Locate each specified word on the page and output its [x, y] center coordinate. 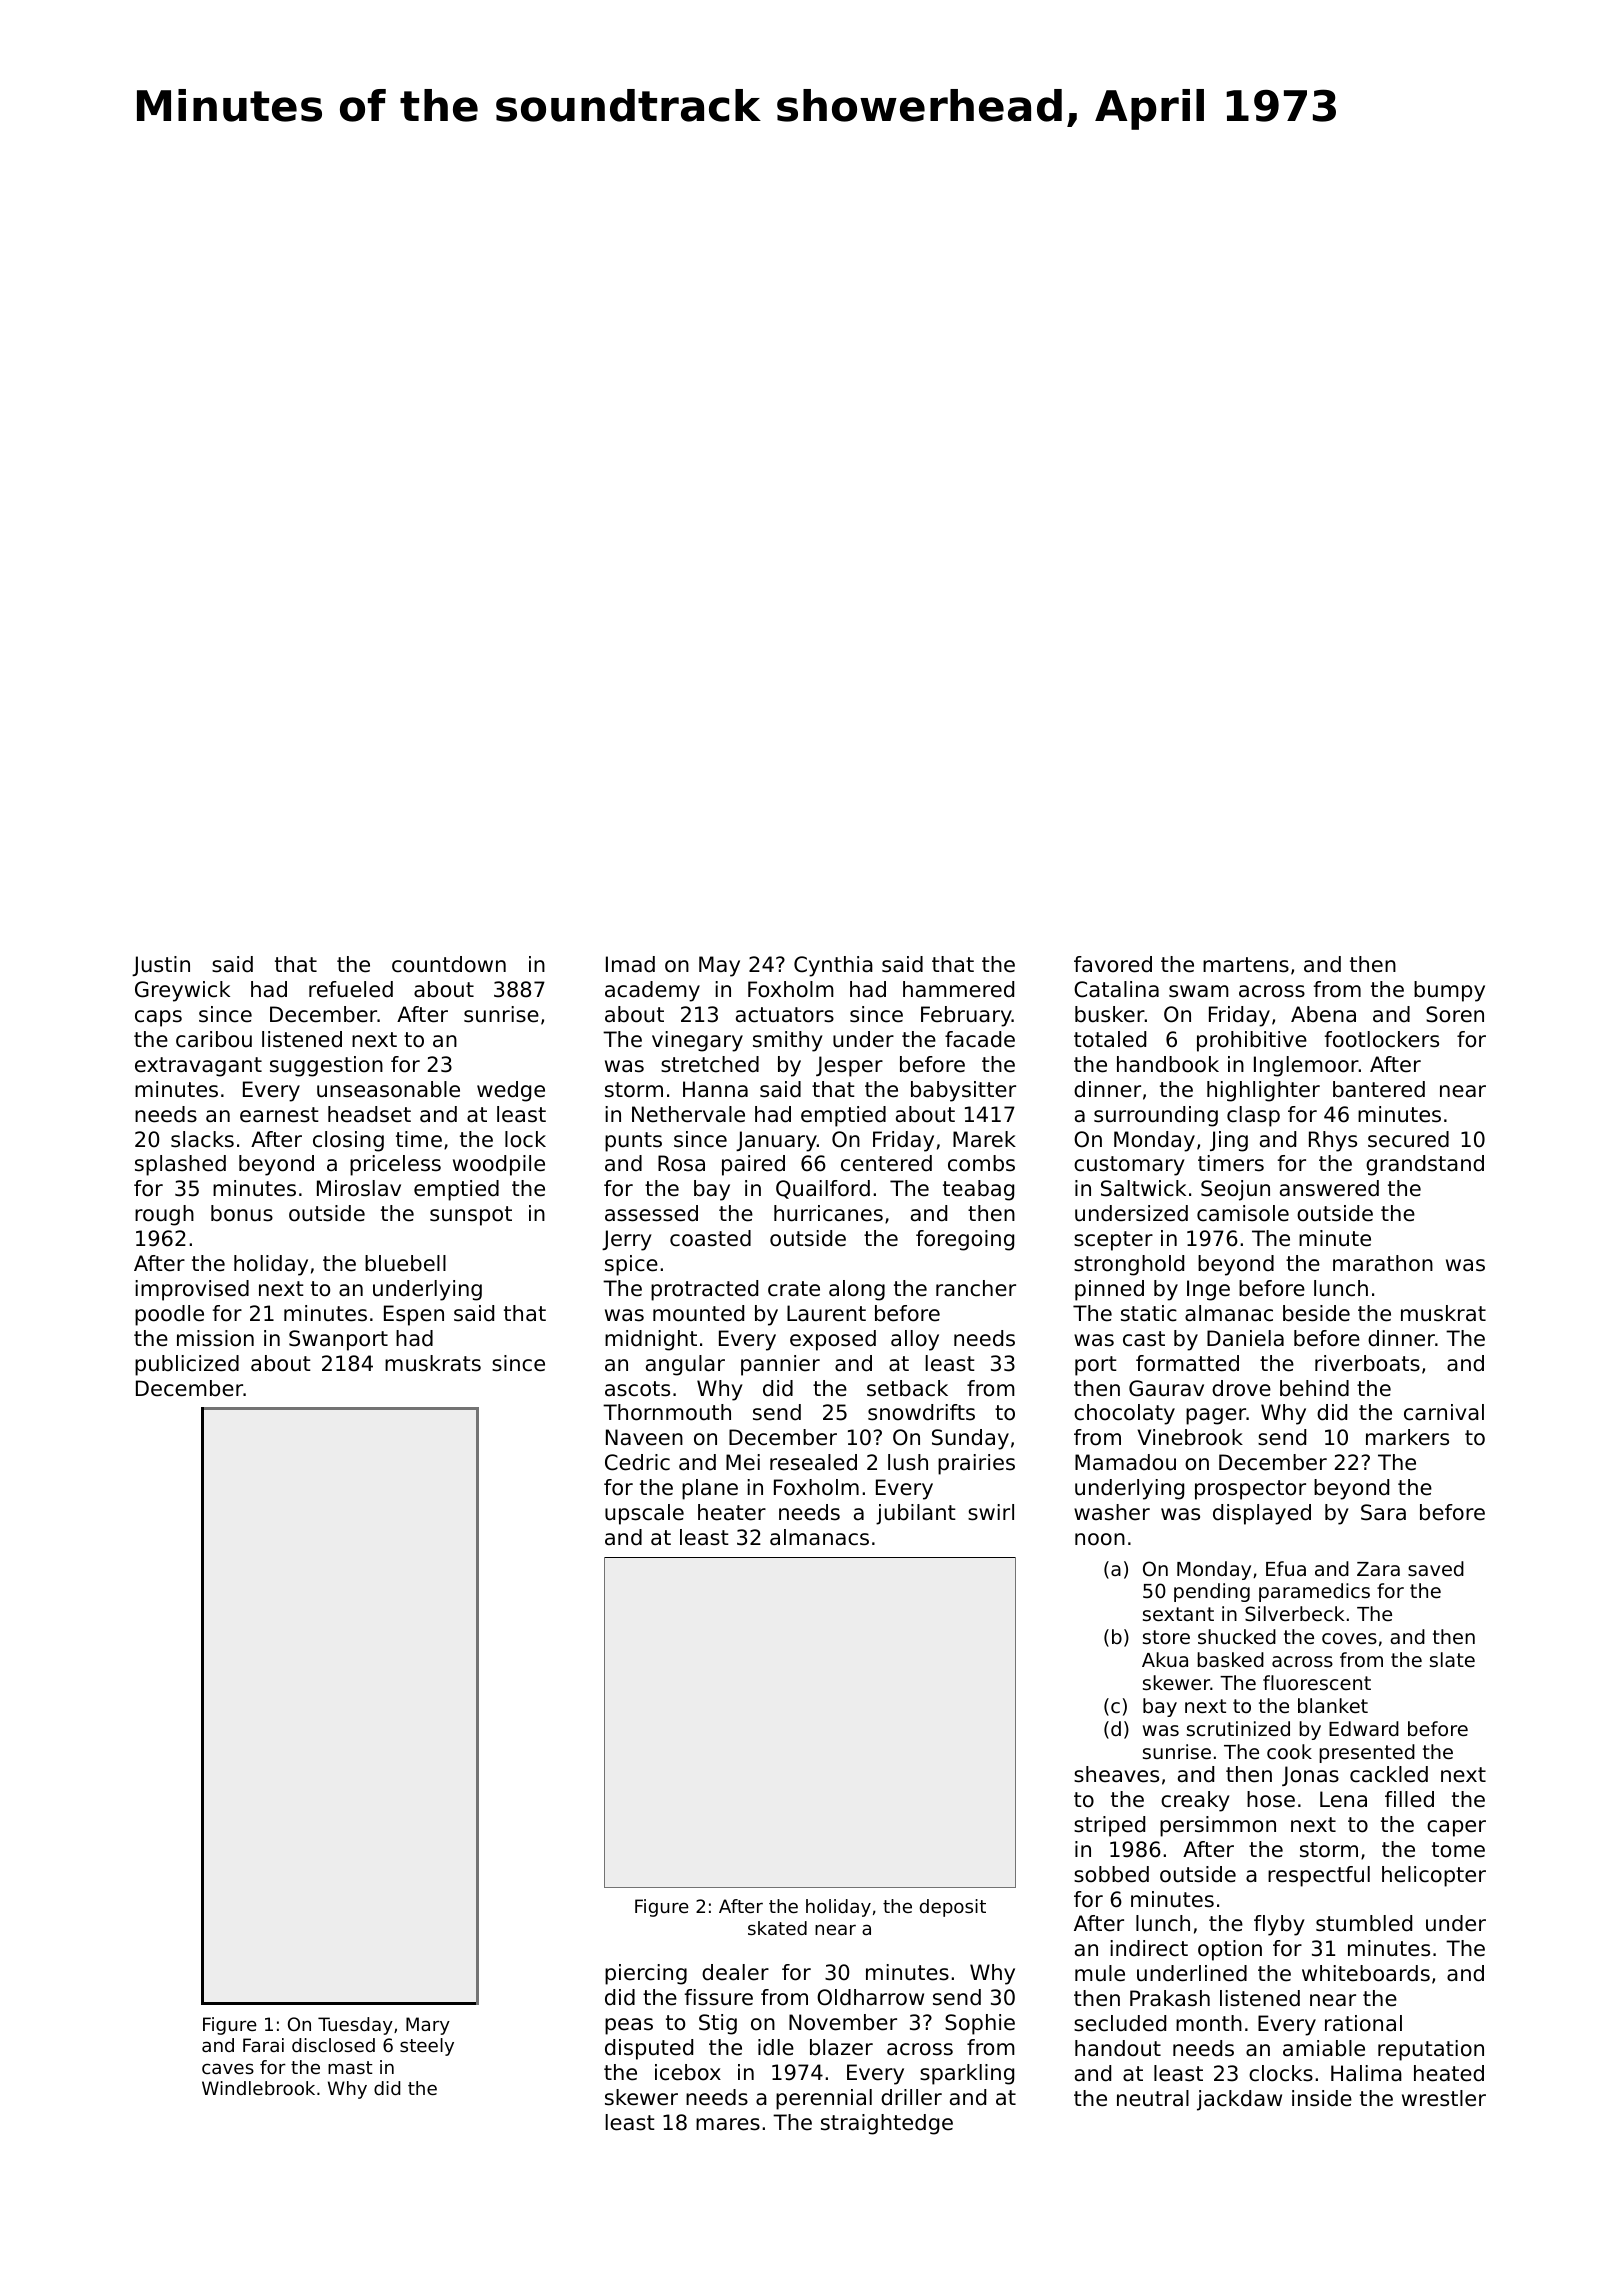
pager [1216, 1416]
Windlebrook [258, 2088]
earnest [279, 1115]
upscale [644, 1514]
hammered [958, 989]
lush [908, 1462]
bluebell [405, 1263]
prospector [1250, 1490]
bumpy [1449, 991]
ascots [637, 1389]
